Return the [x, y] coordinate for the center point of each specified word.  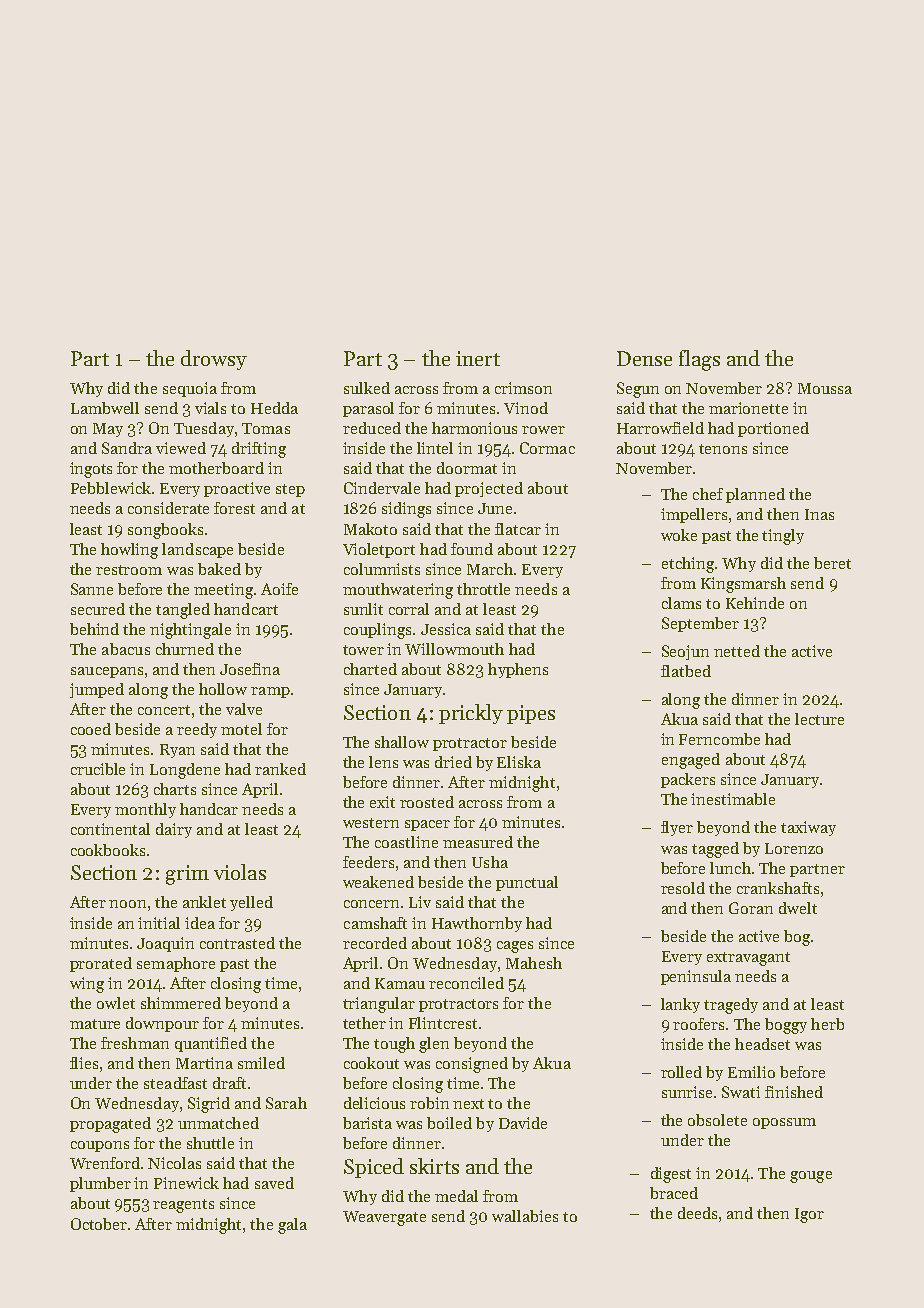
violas [240, 872]
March [490, 569]
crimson [523, 388]
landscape [197, 550]
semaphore [176, 964]
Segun [638, 390]
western [371, 823]
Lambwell [105, 408]
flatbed [686, 671]
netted [737, 651]
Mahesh [534, 963]
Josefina [250, 669]
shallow [402, 742]
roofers [698, 1024]
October [99, 1224]
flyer [677, 828]
